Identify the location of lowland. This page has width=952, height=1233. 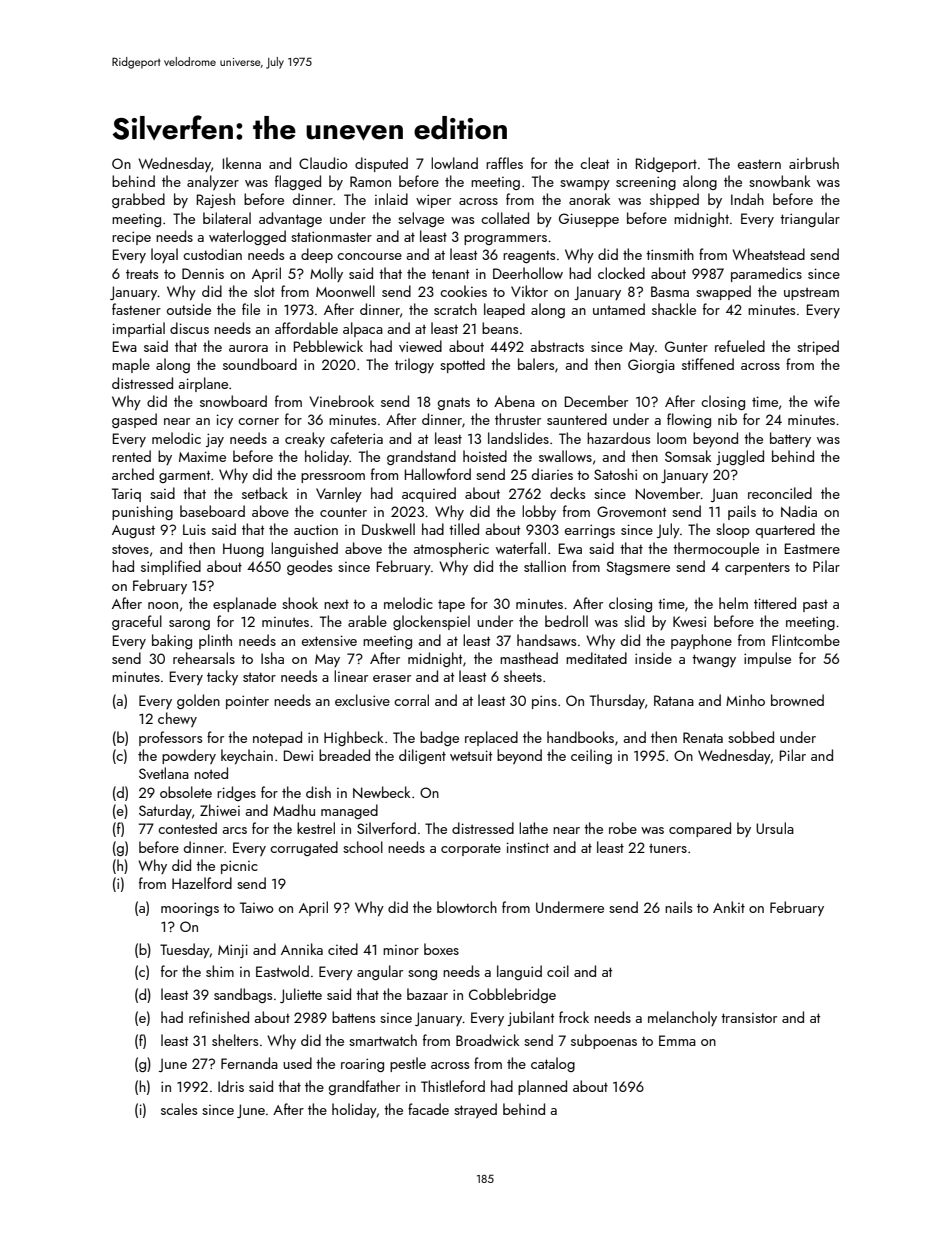
(454, 163).
